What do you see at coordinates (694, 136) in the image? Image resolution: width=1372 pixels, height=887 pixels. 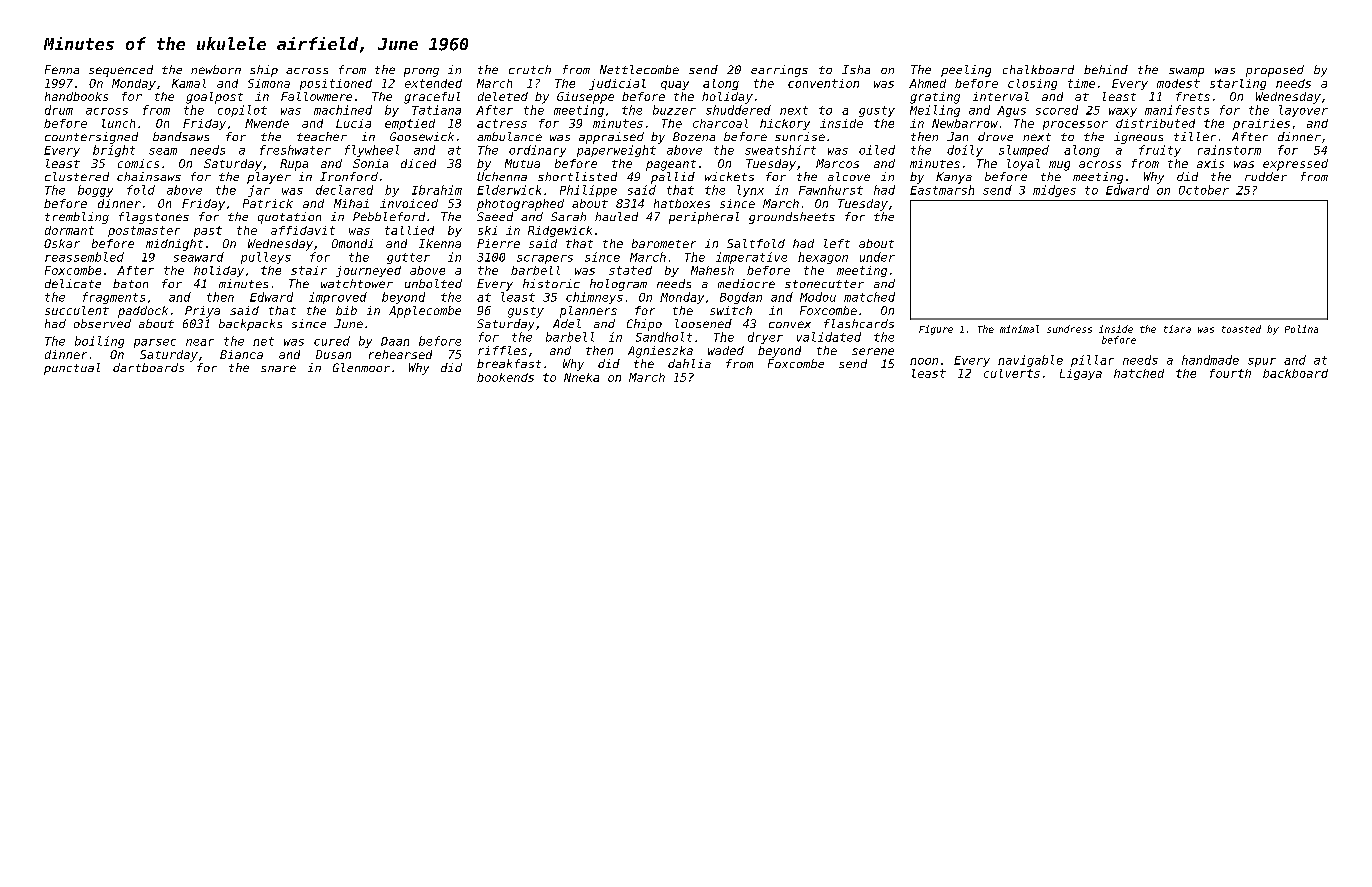 I see `Bozena` at bounding box center [694, 136].
